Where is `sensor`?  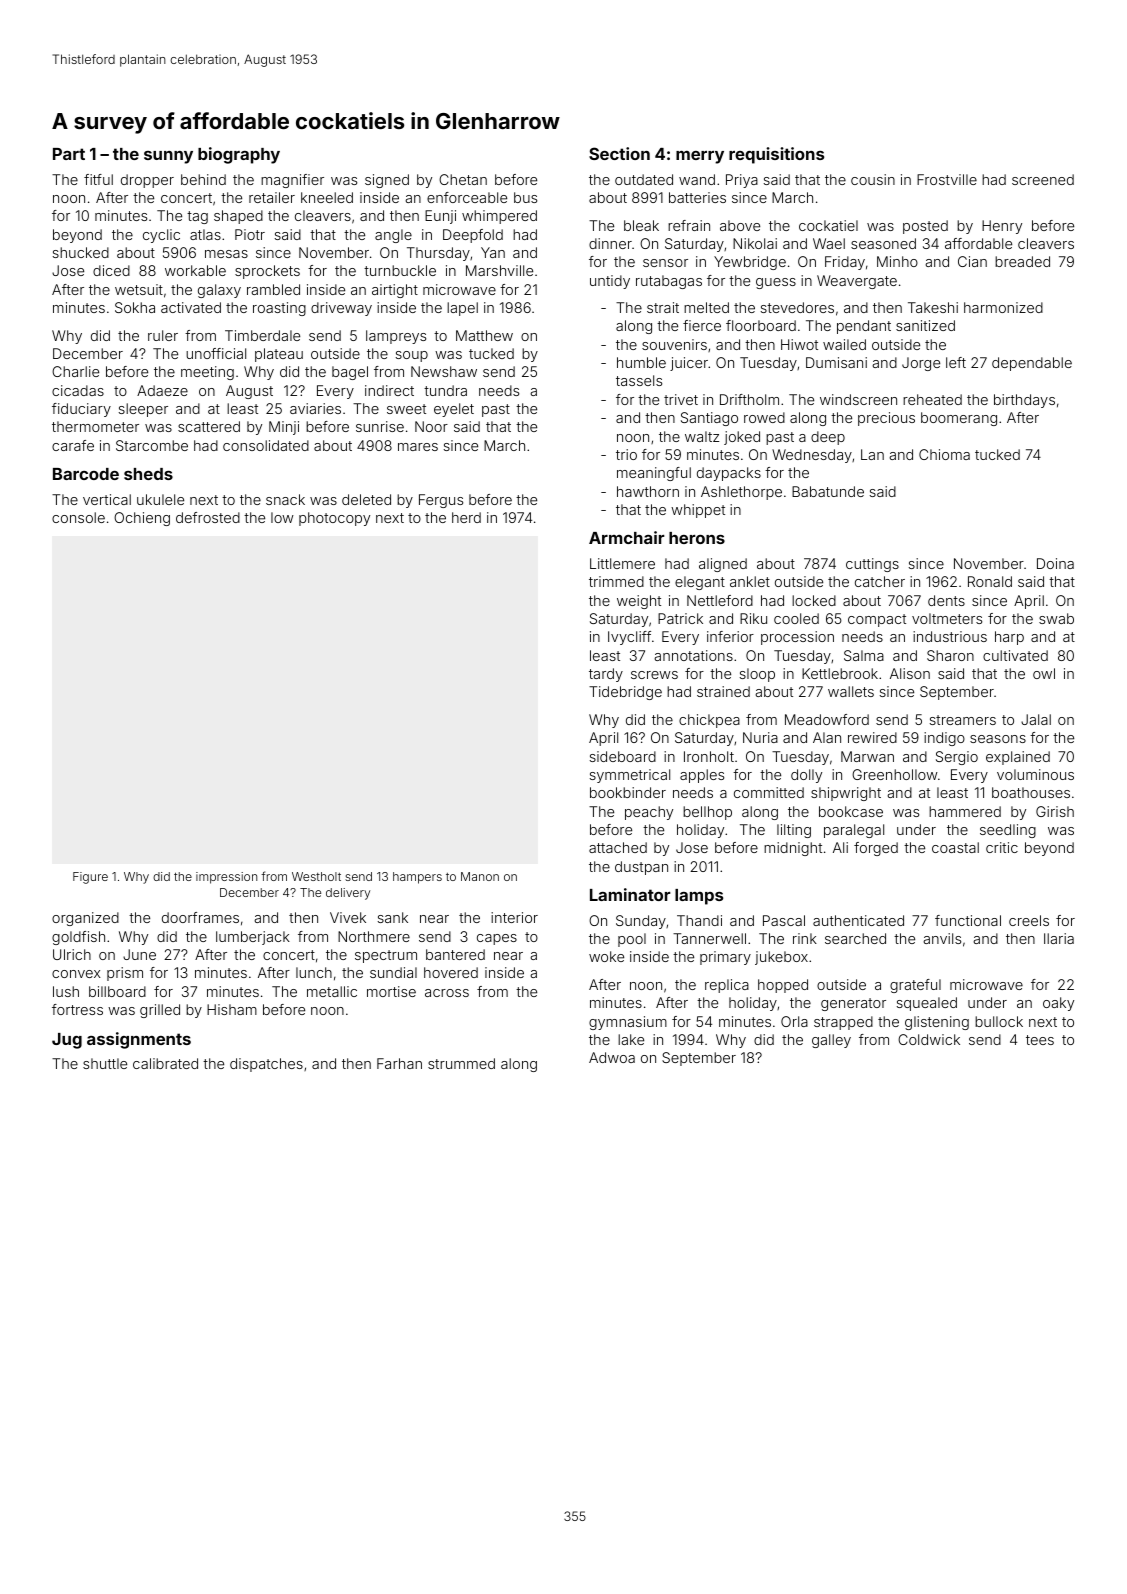 sensor is located at coordinates (665, 263).
